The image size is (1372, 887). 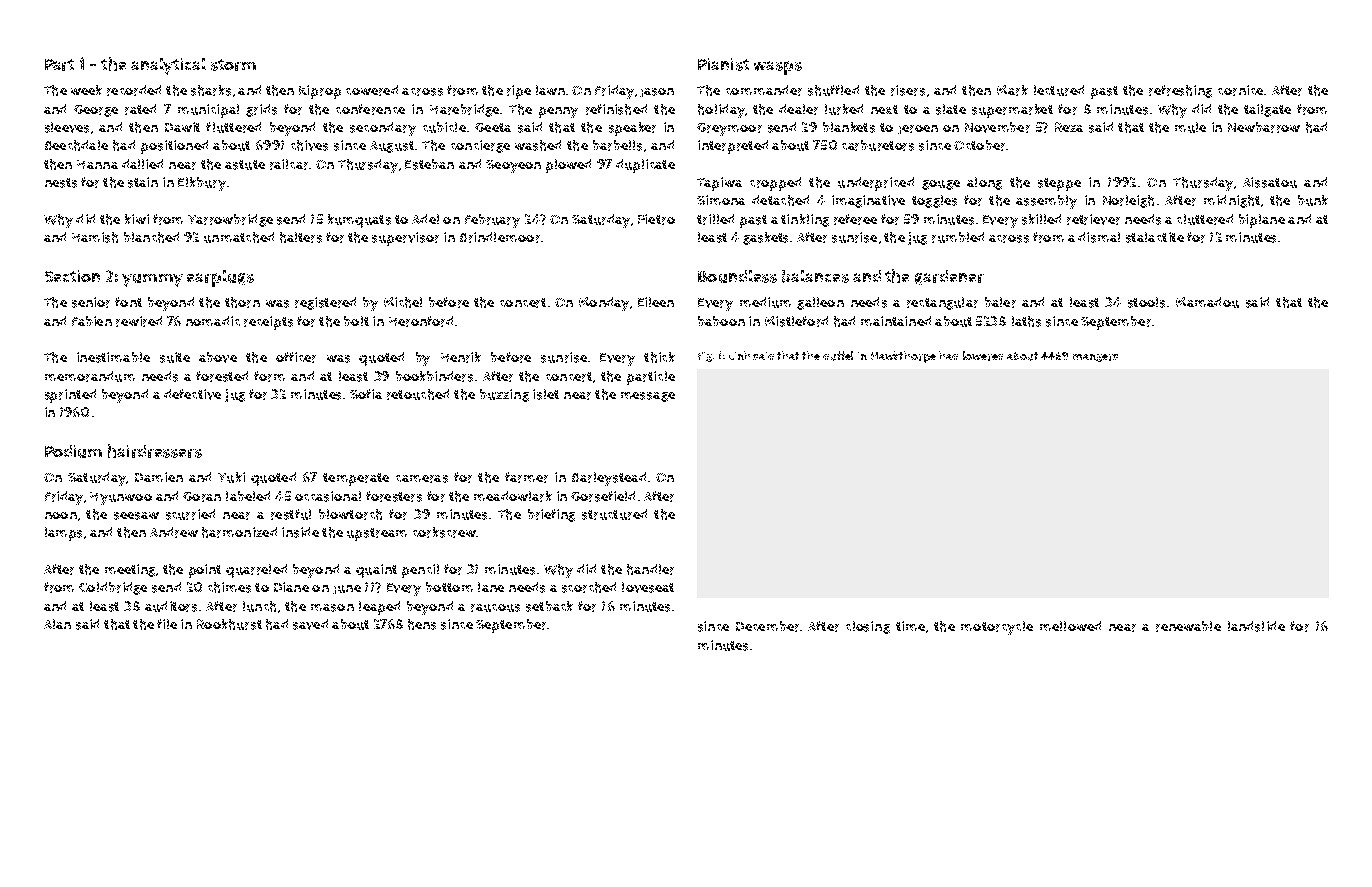 I want to click on noon, so click(x=61, y=515).
